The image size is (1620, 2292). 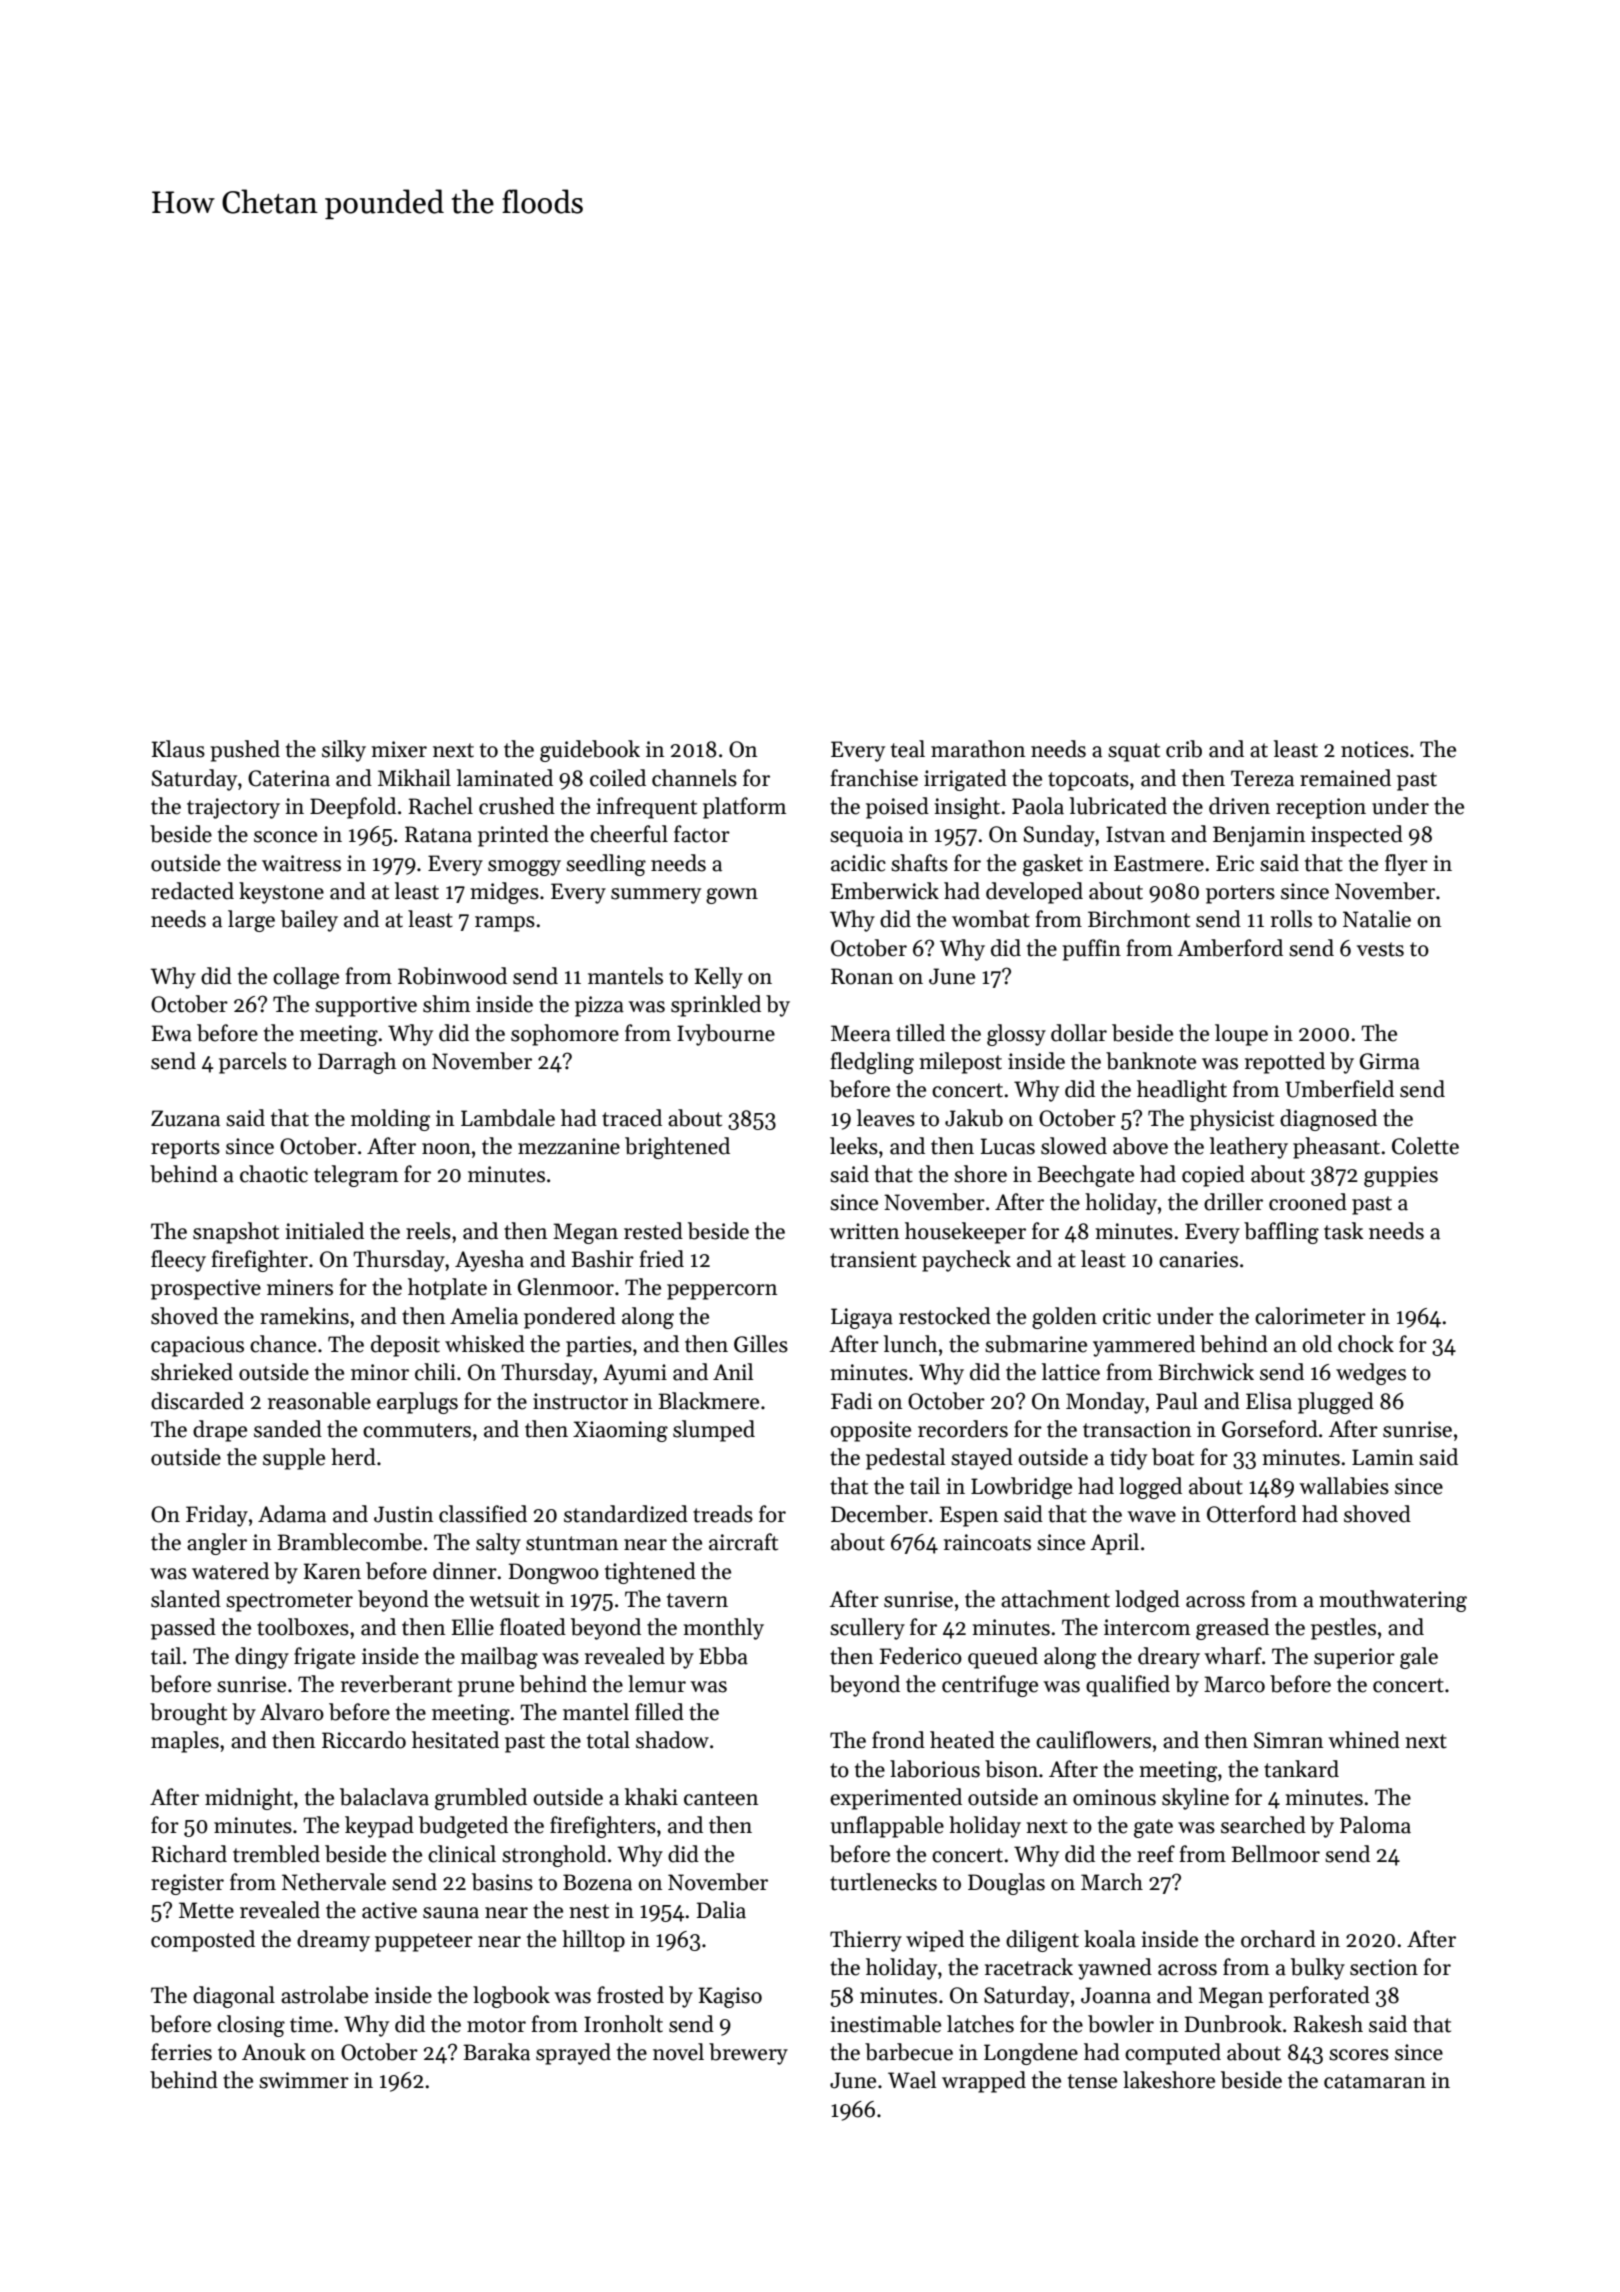 I want to click on Otterford, so click(x=1252, y=1514).
